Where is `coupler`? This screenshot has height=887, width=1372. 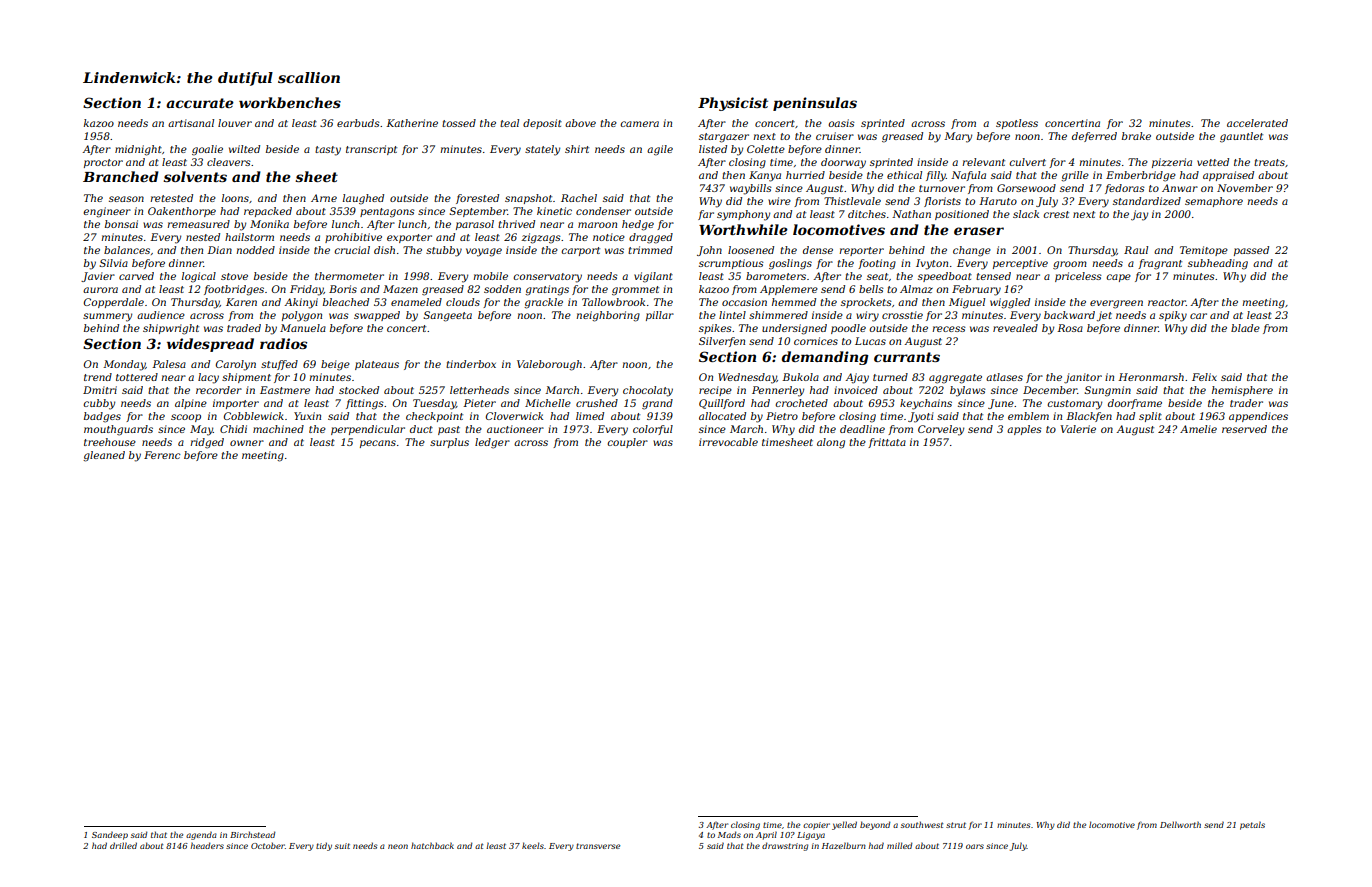
coupler is located at coordinates (627, 443).
